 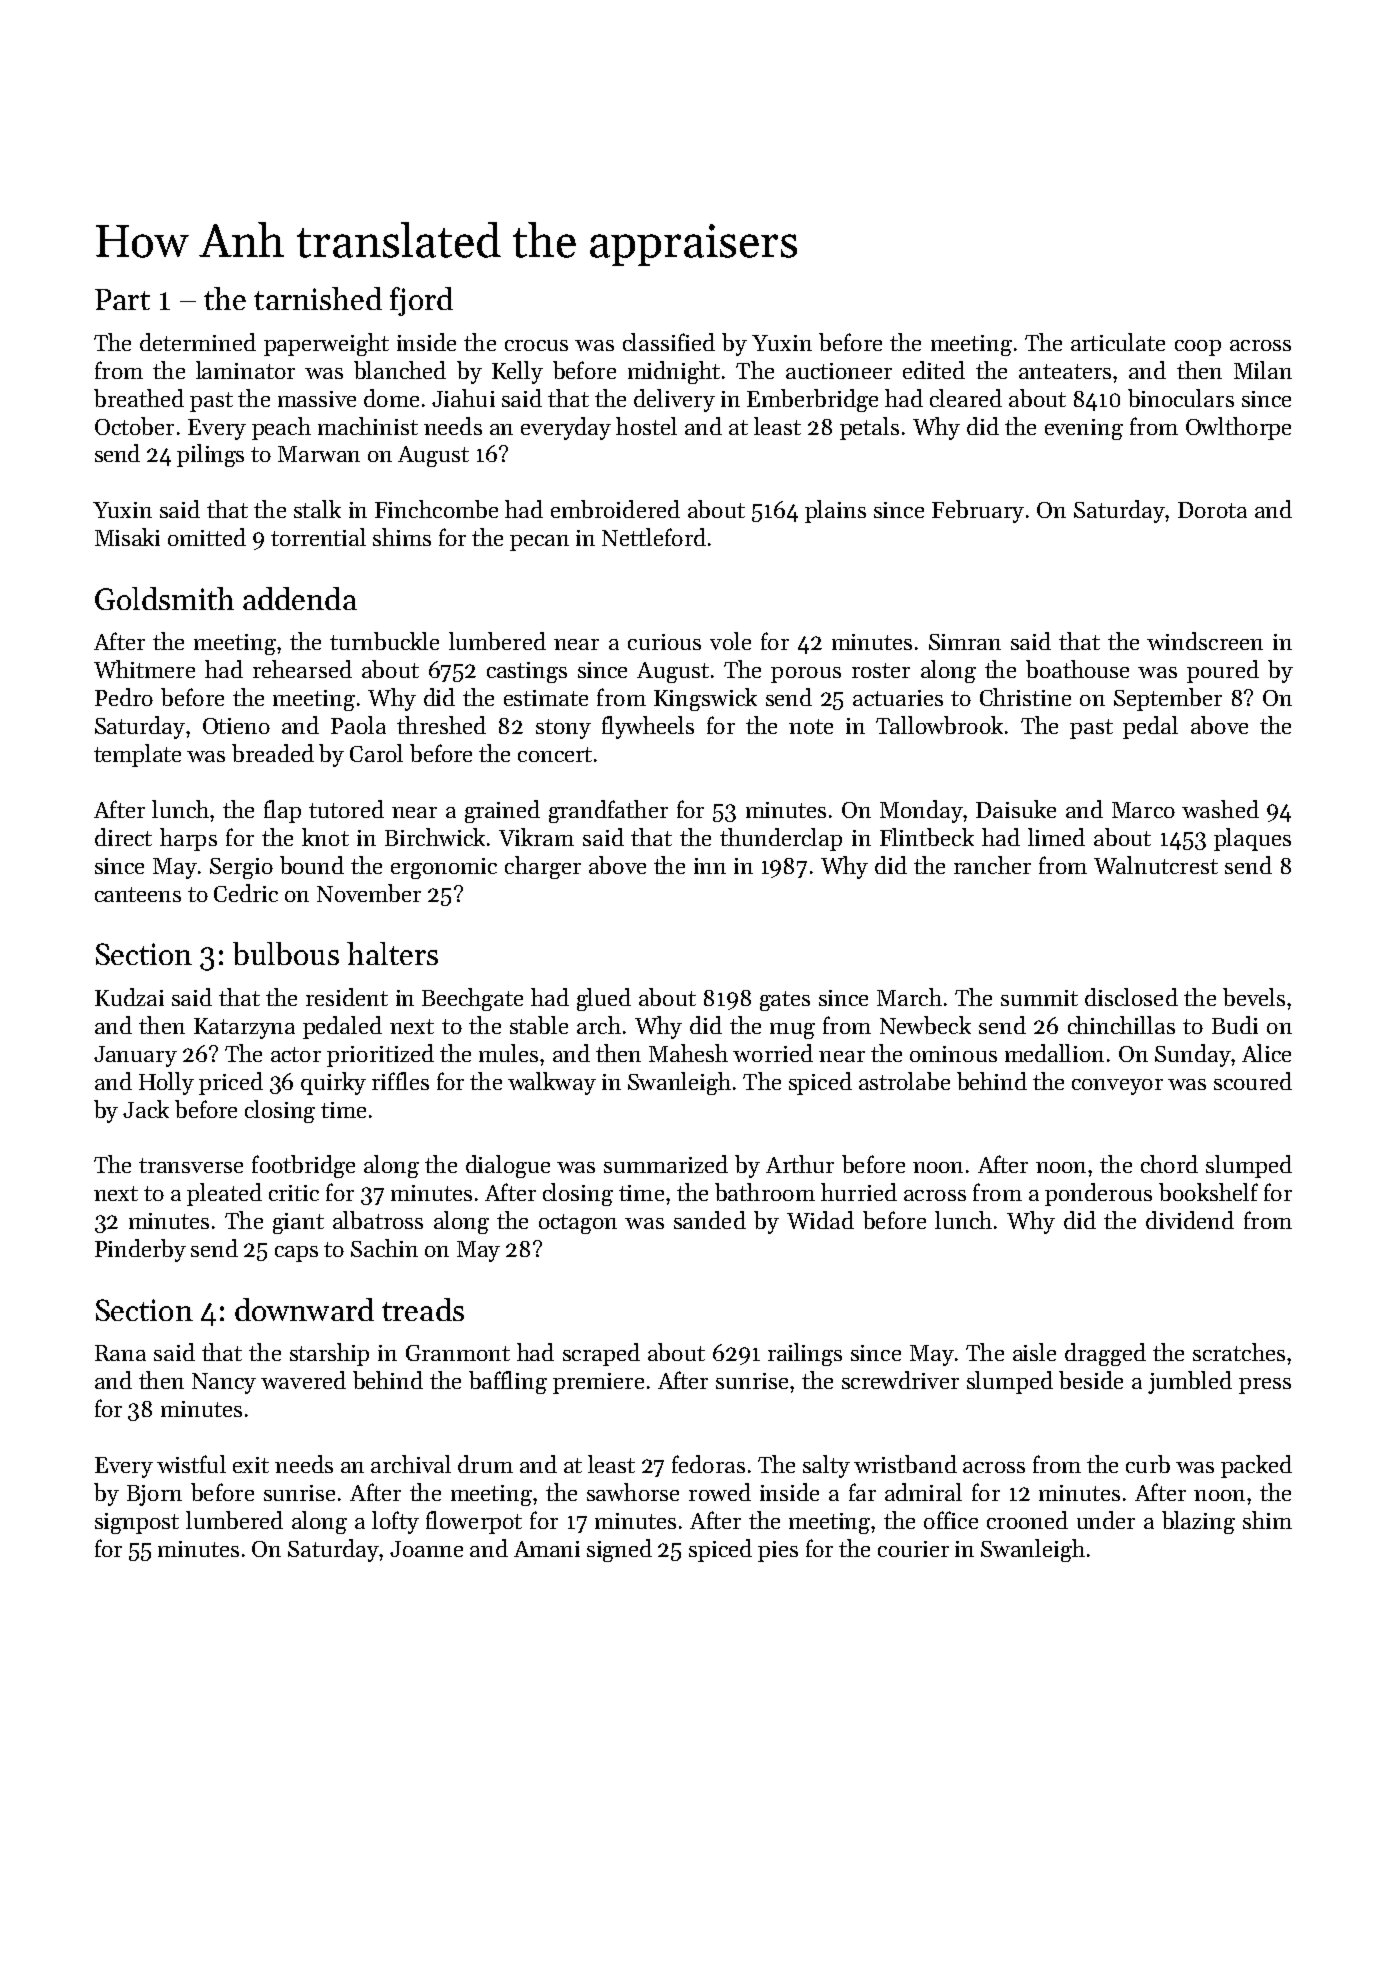 What do you see at coordinates (369, 893) in the document?
I see `November` at bounding box center [369, 893].
